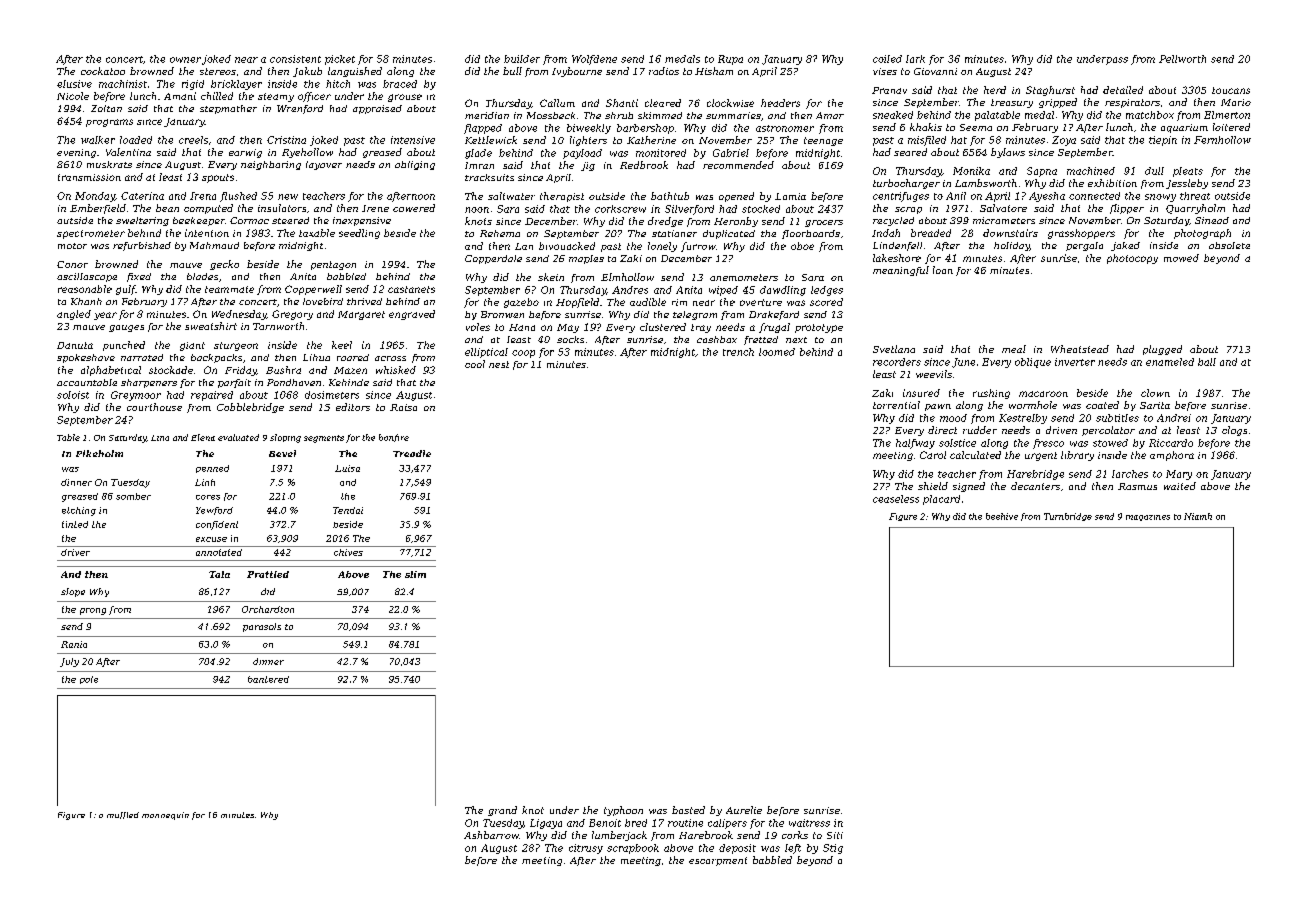 Image resolution: width=1308 pixels, height=924 pixels. I want to click on halfway, so click(915, 444).
